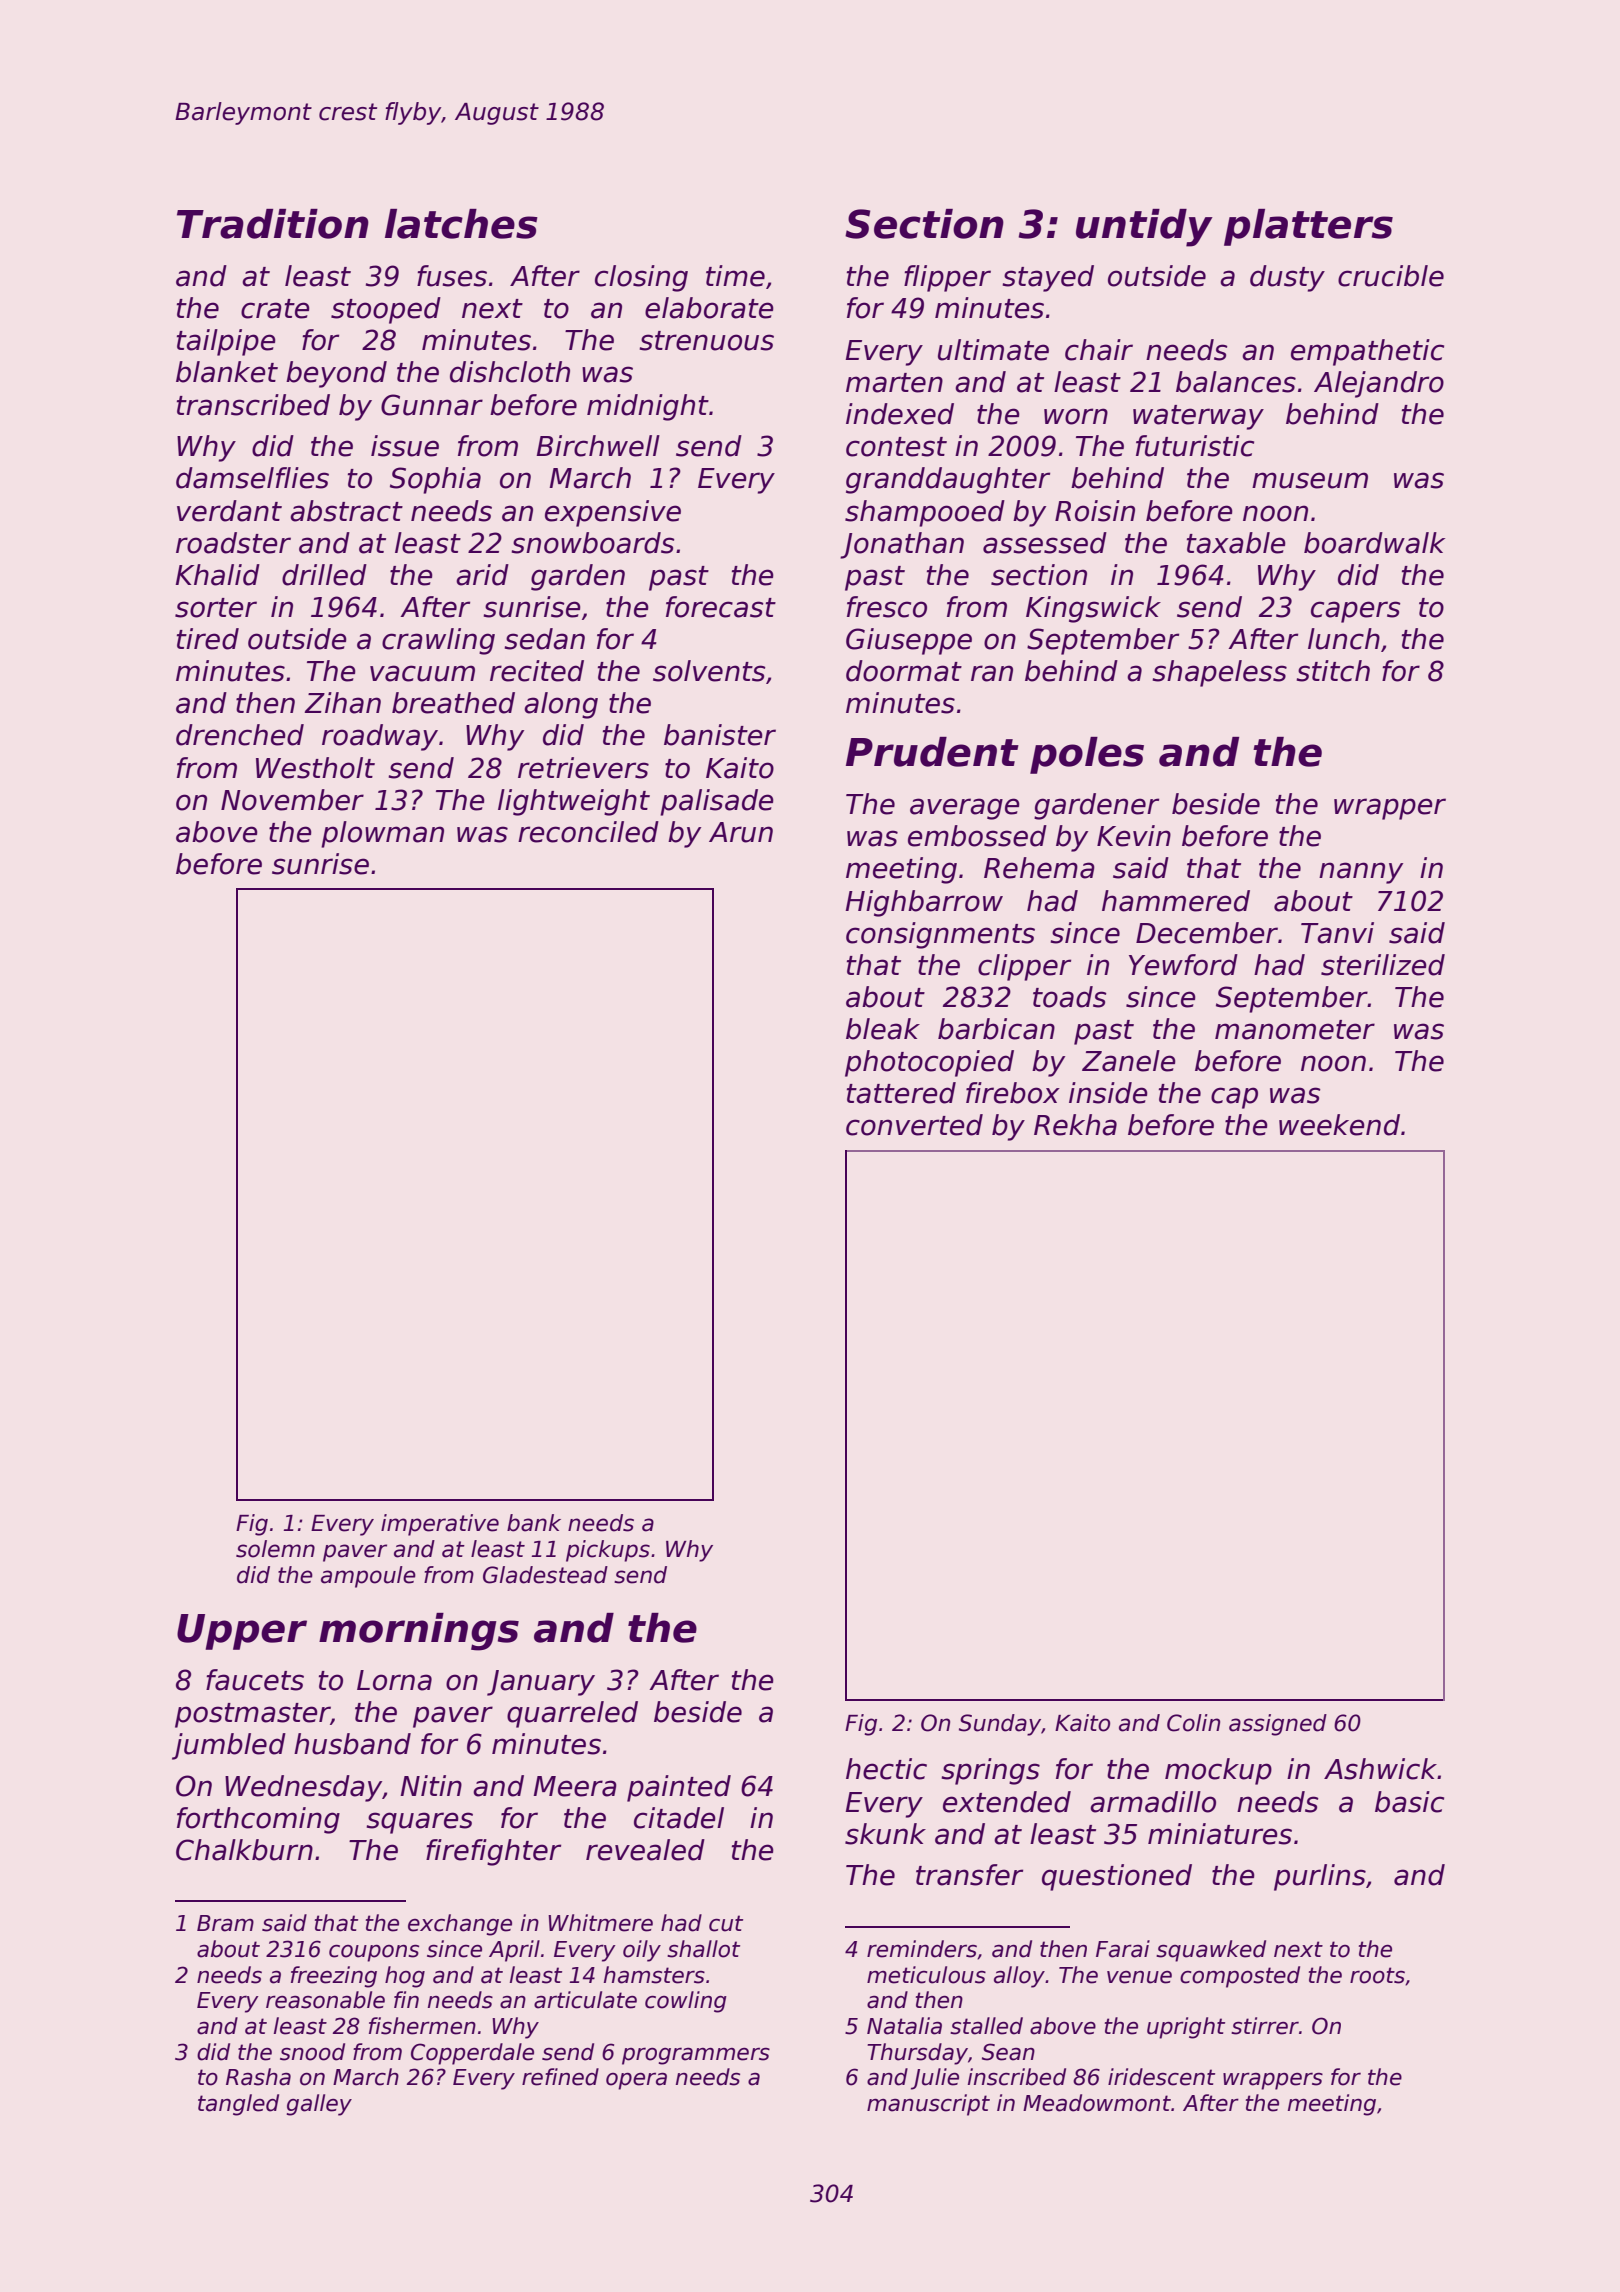 The image size is (1620, 2292). What do you see at coordinates (238, 2105) in the image?
I see `tangled` at bounding box center [238, 2105].
